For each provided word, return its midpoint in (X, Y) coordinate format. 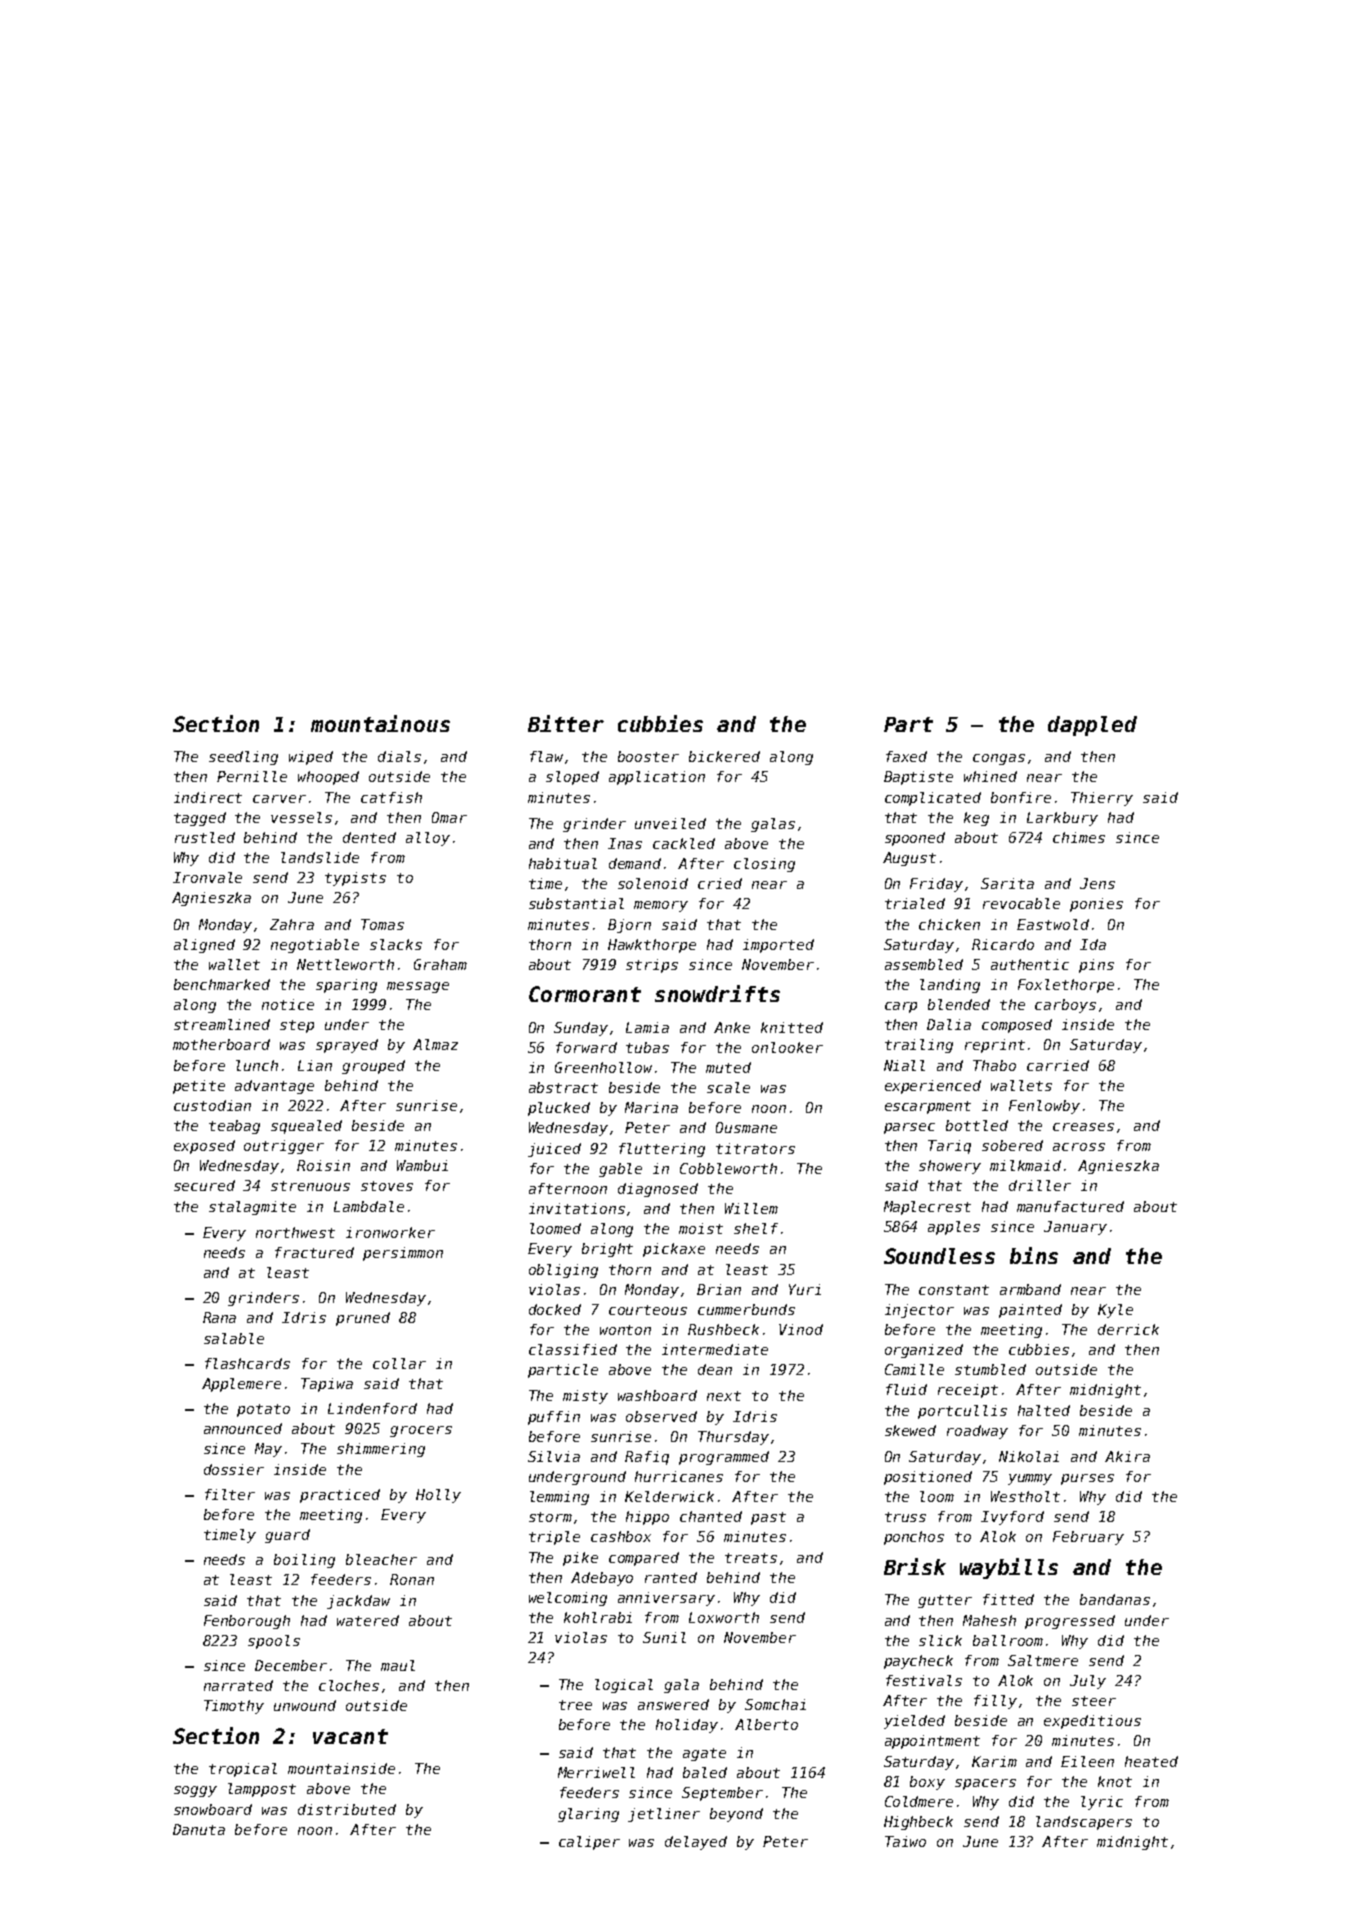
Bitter (566, 723)
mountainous (380, 723)
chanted (711, 1516)
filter (230, 1494)
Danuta (199, 1829)
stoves (387, 1186)
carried (1058, 1065)
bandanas (1115, 1599)
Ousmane (746, 1127)
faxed (906, 756)
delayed (696, 1843)
